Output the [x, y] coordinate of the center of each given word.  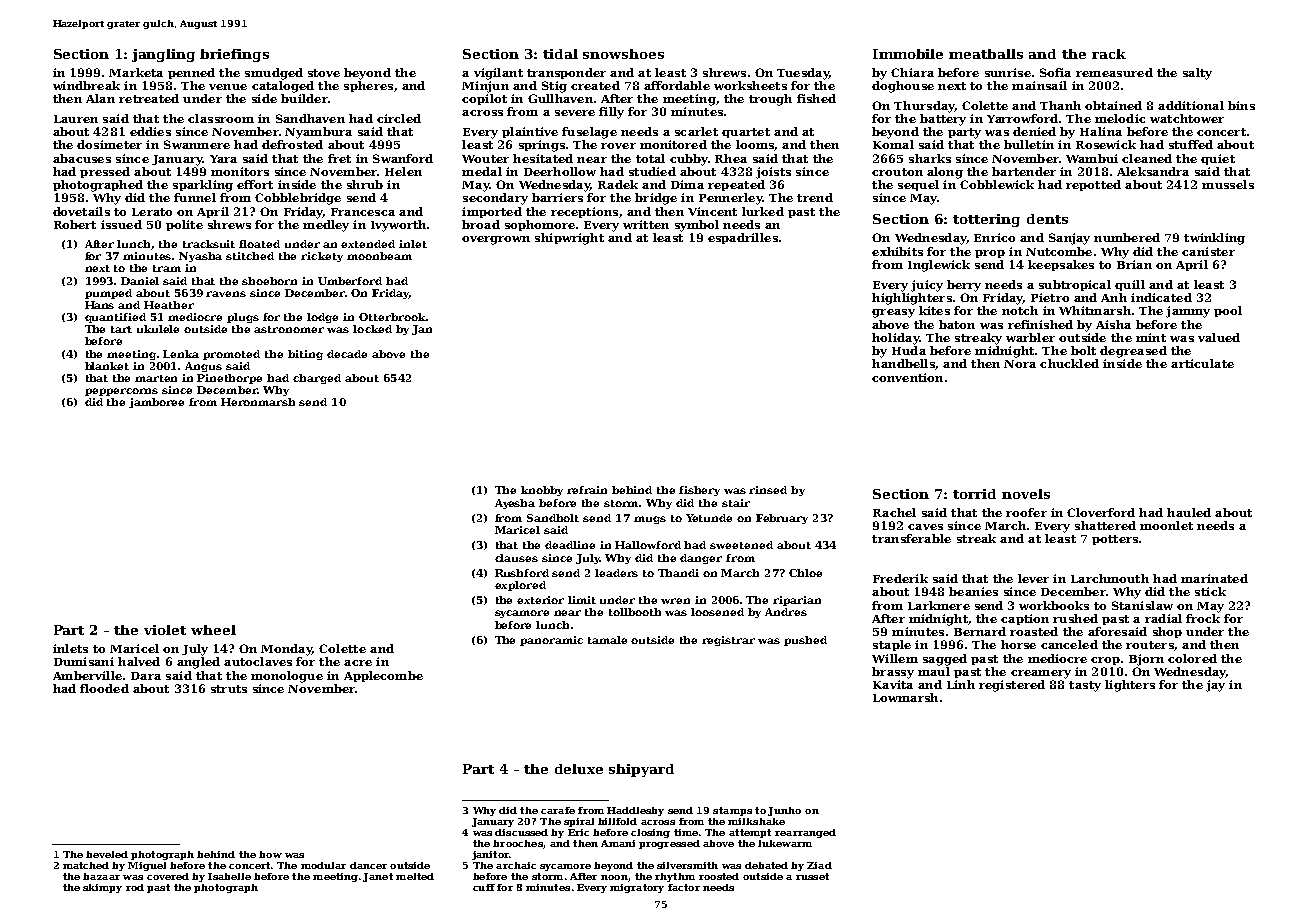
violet [165, 630]
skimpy [102, 888]
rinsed [768, 490]
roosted [719, 876]
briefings [234, 55]
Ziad [819, 865]
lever [1033, 578]
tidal [560, 54]
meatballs [986, 54]
